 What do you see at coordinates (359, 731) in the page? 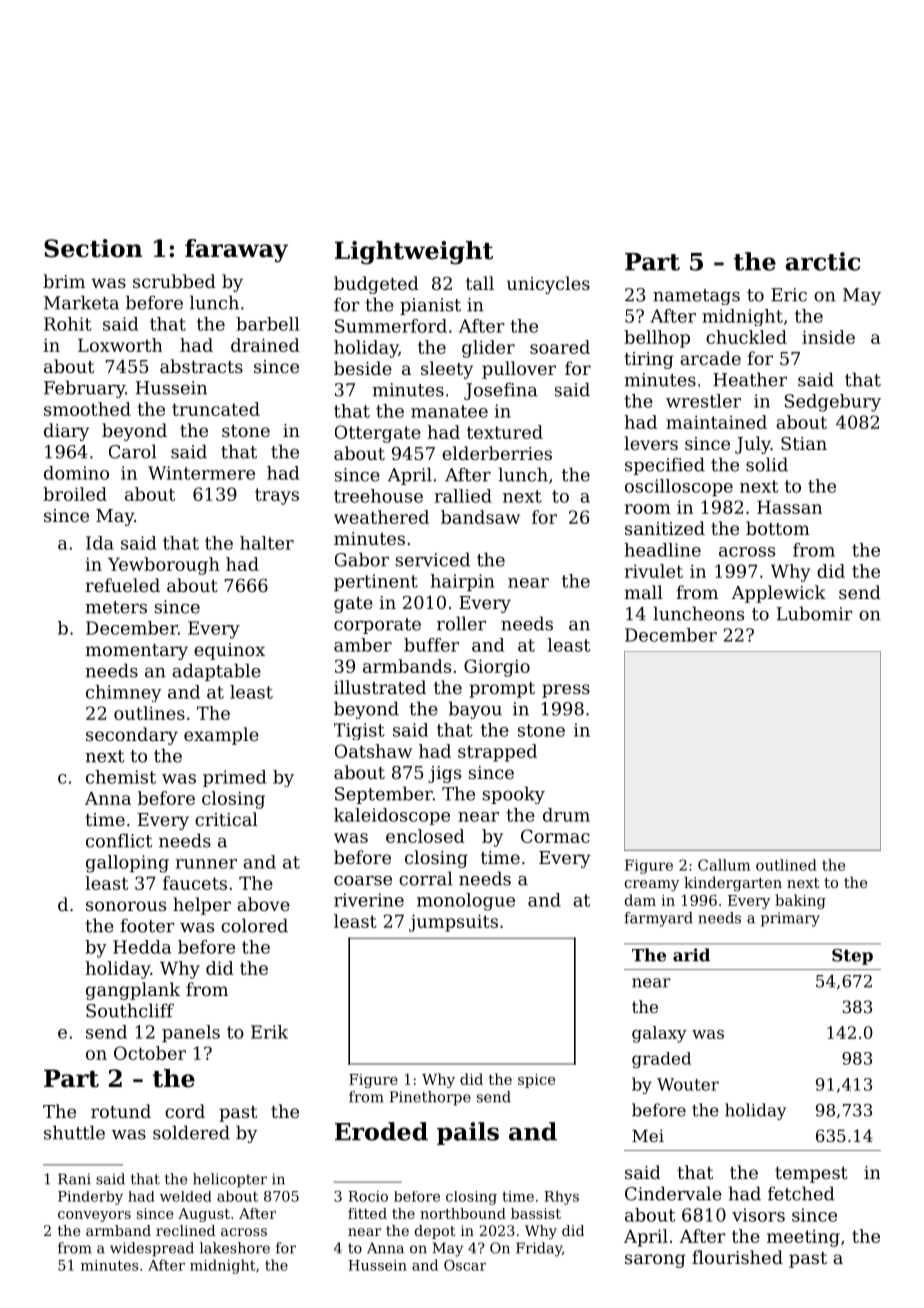
I see `Tigist` at bounding box center [359, 731].
